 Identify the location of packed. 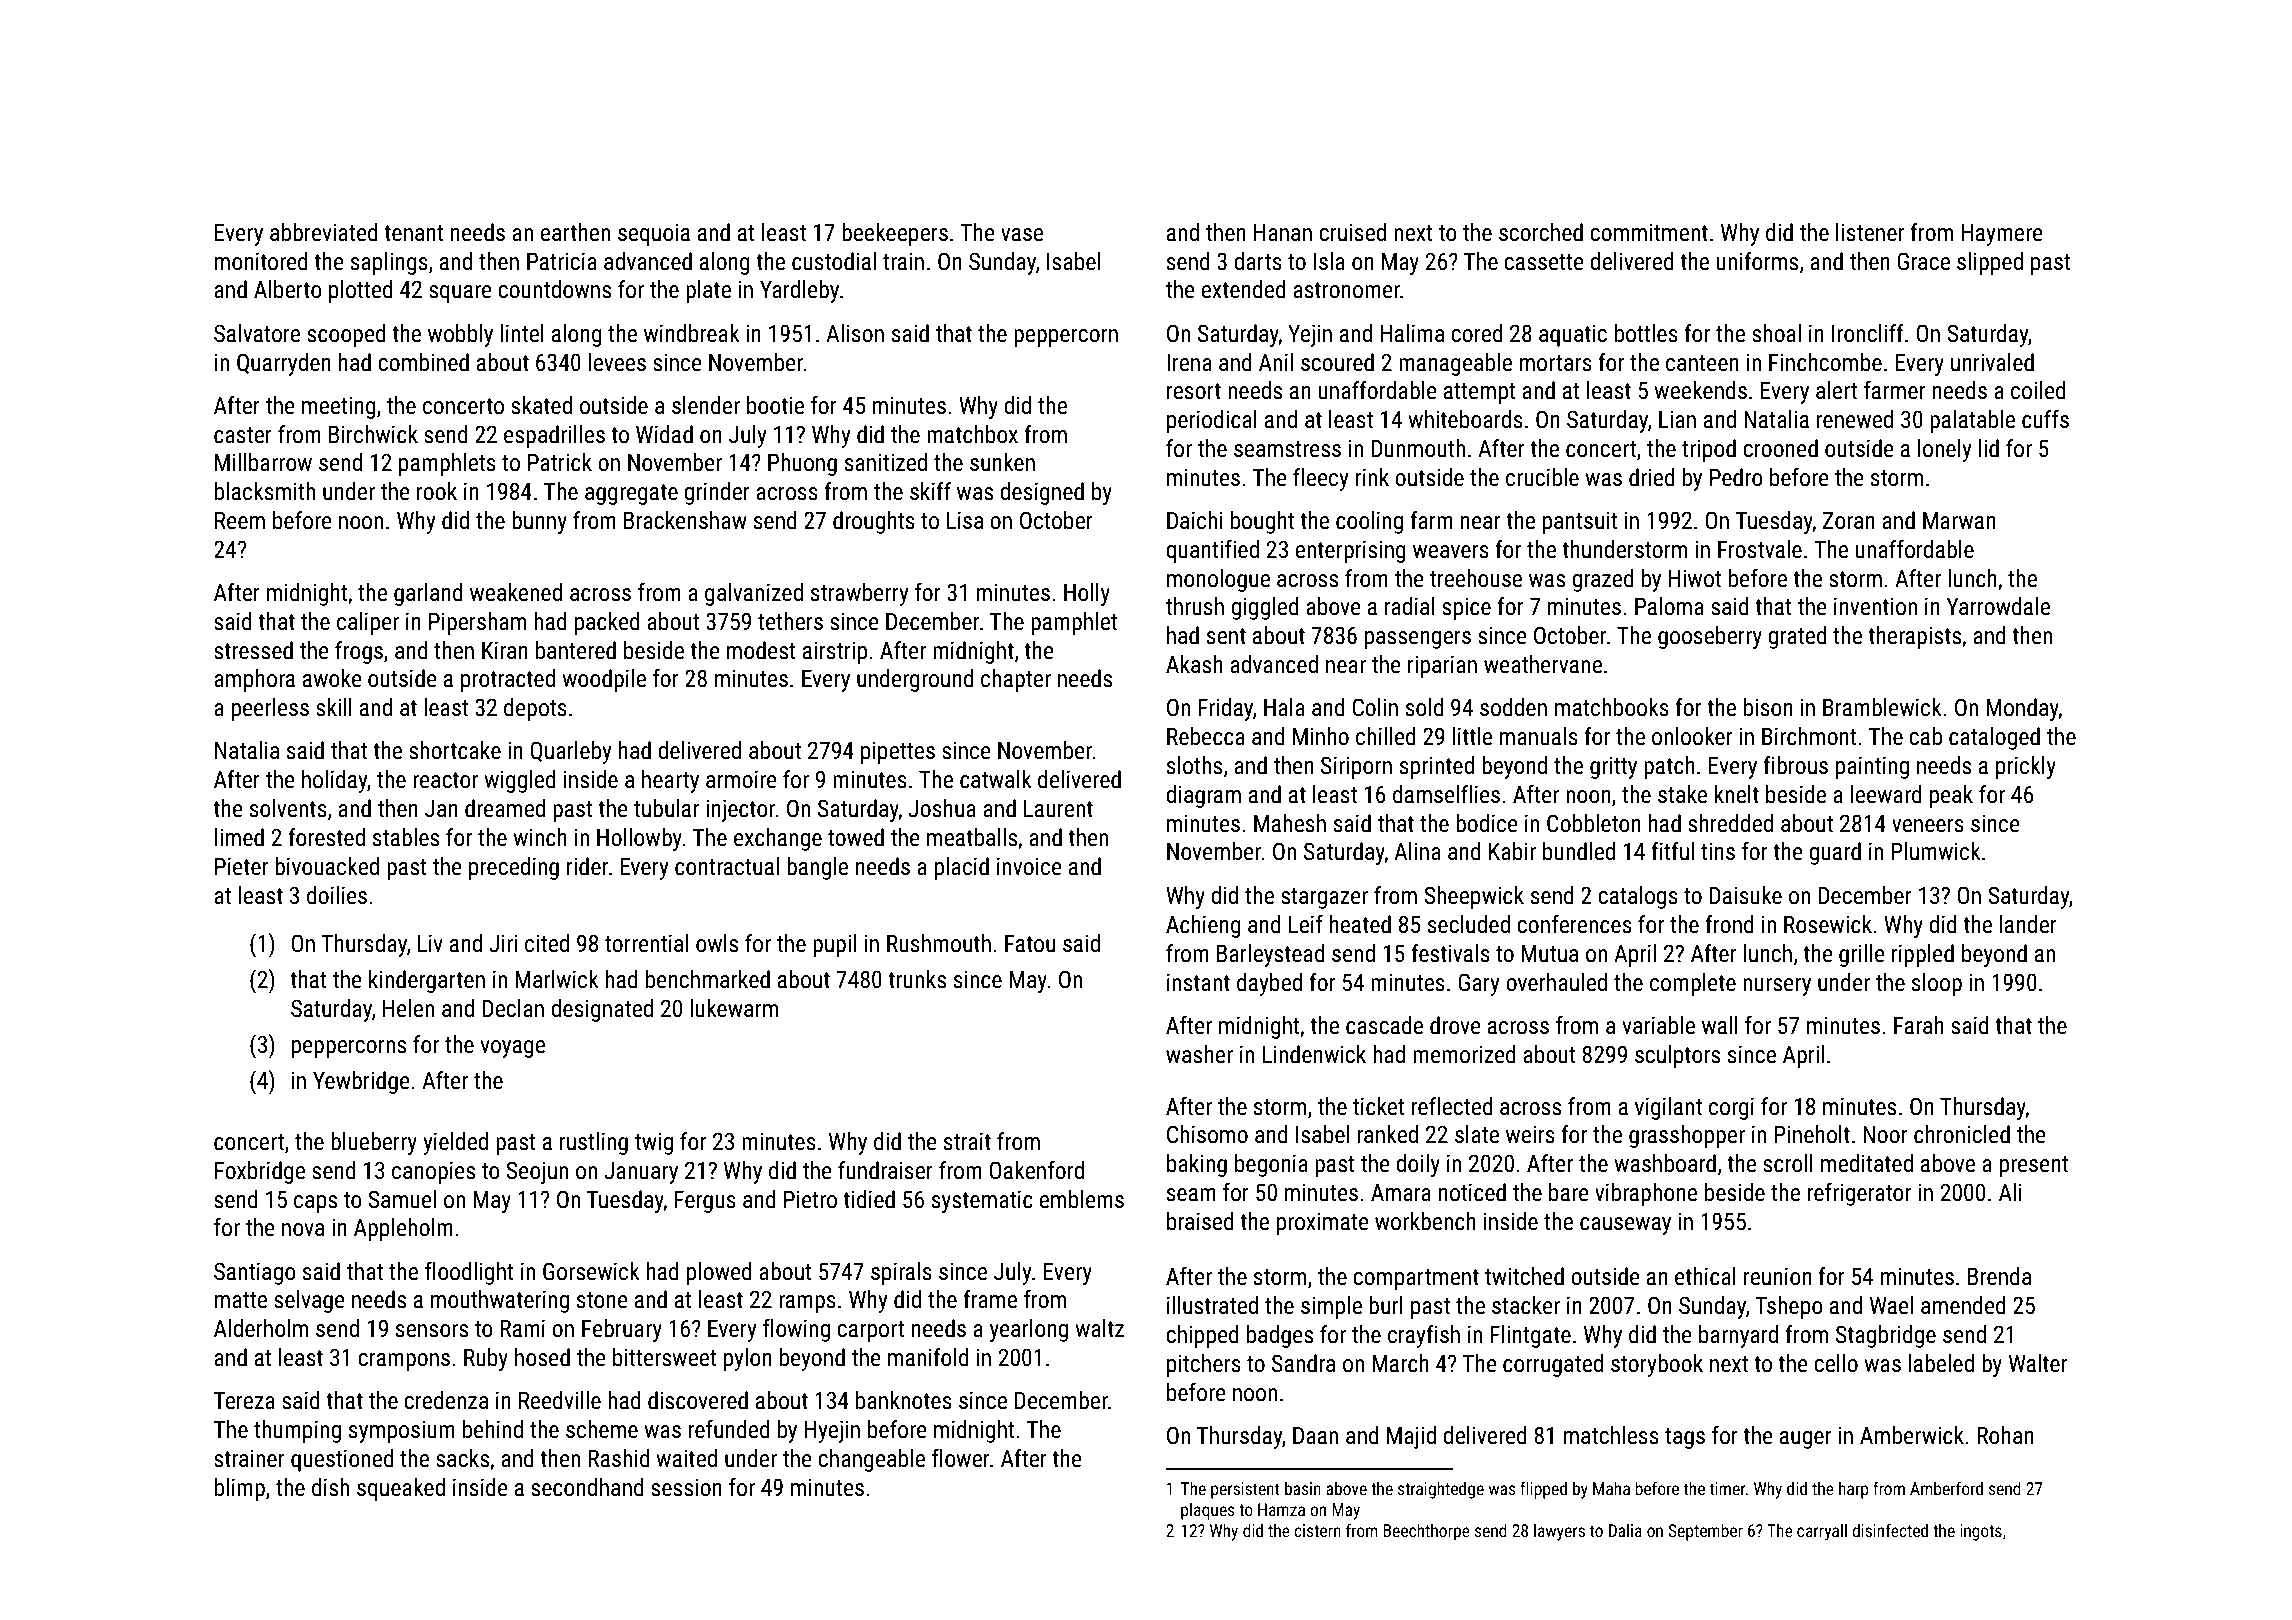
(607, 623).
